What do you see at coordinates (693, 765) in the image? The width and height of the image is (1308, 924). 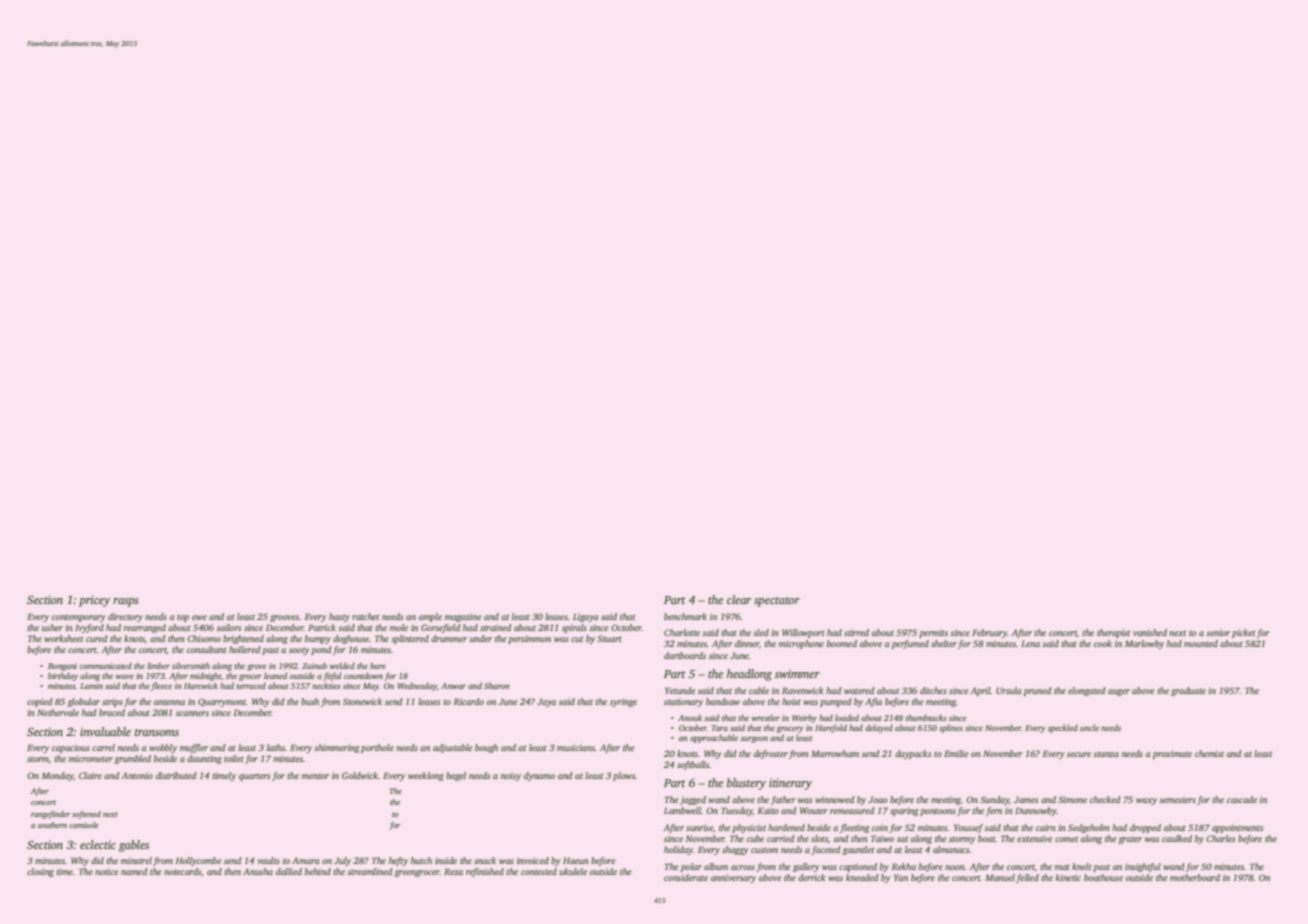 I see `softballs` at bounding box center [693, 765].
